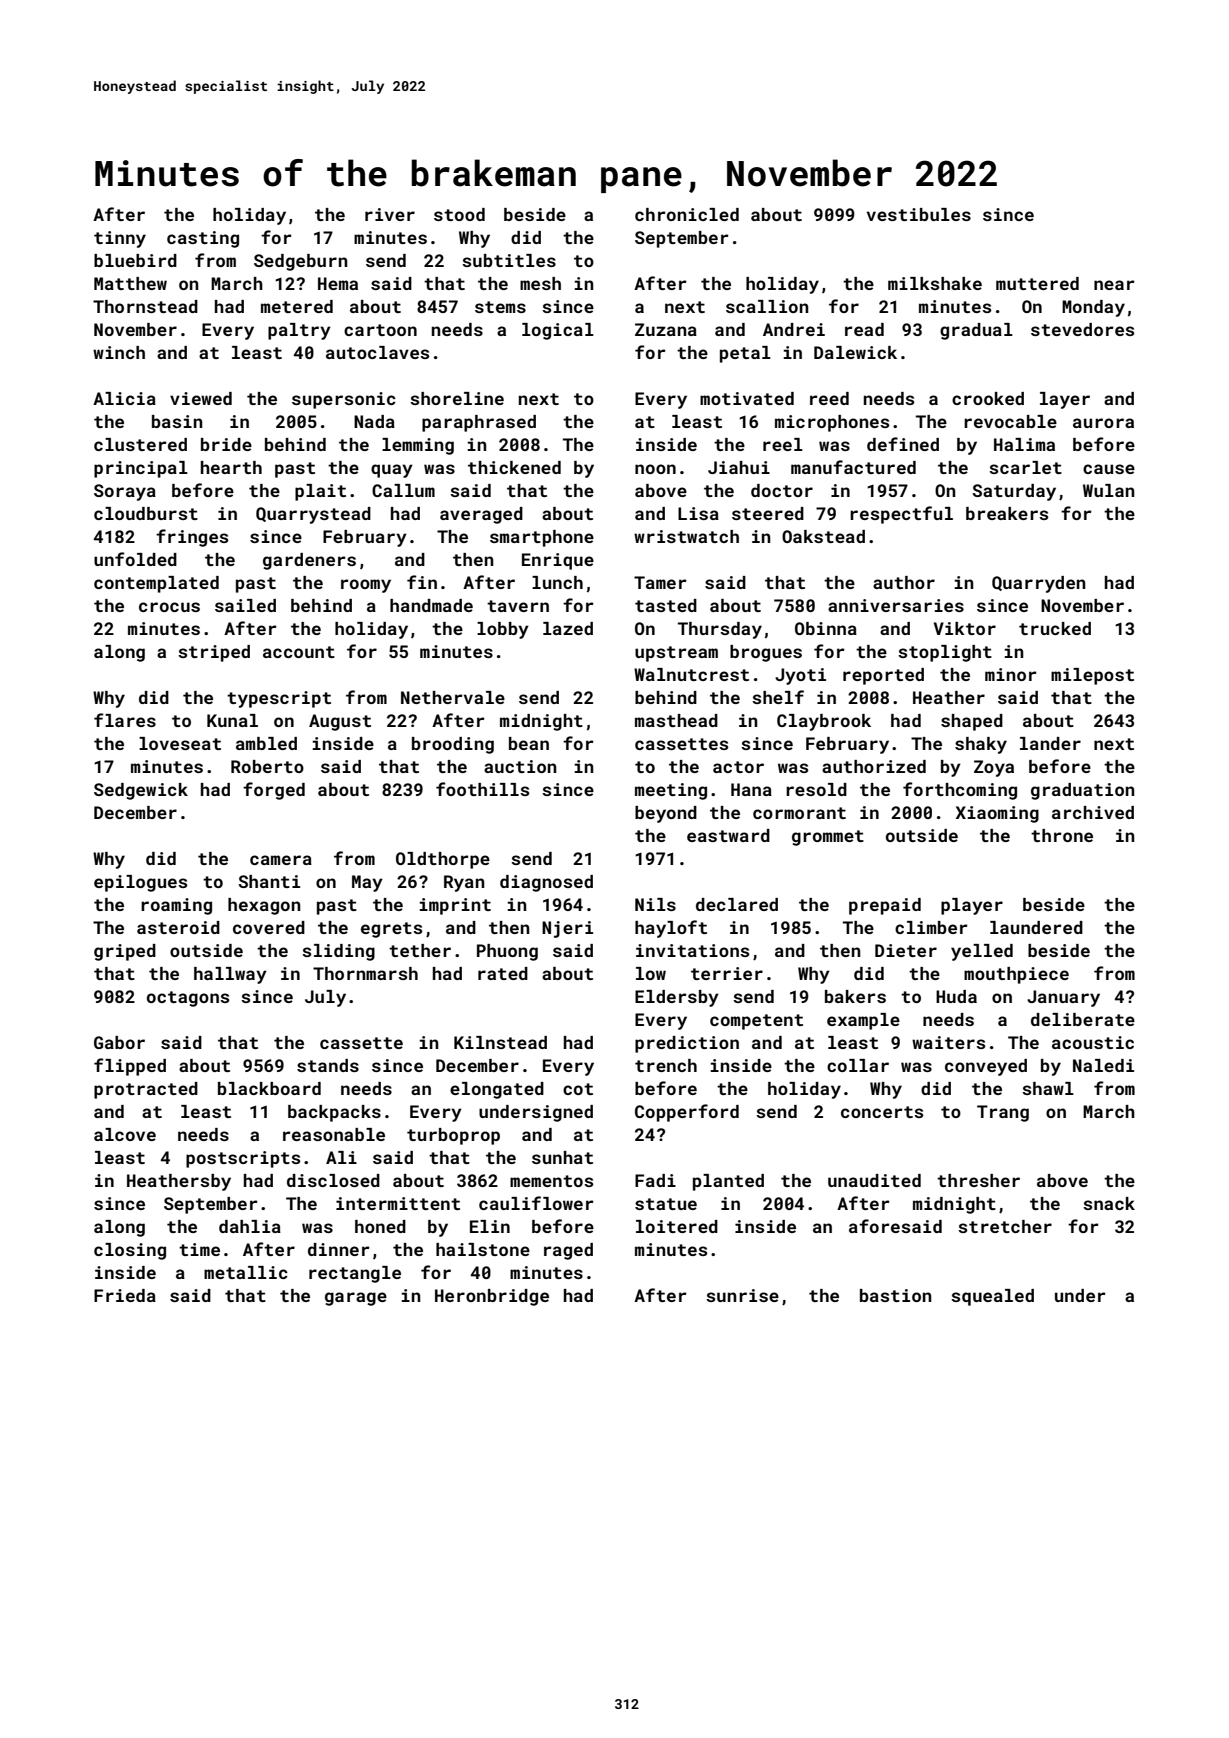  What do you see at coordinates (180, 743) in the screenshot?
I see `loveseat` at bounding box center [180, 743].
